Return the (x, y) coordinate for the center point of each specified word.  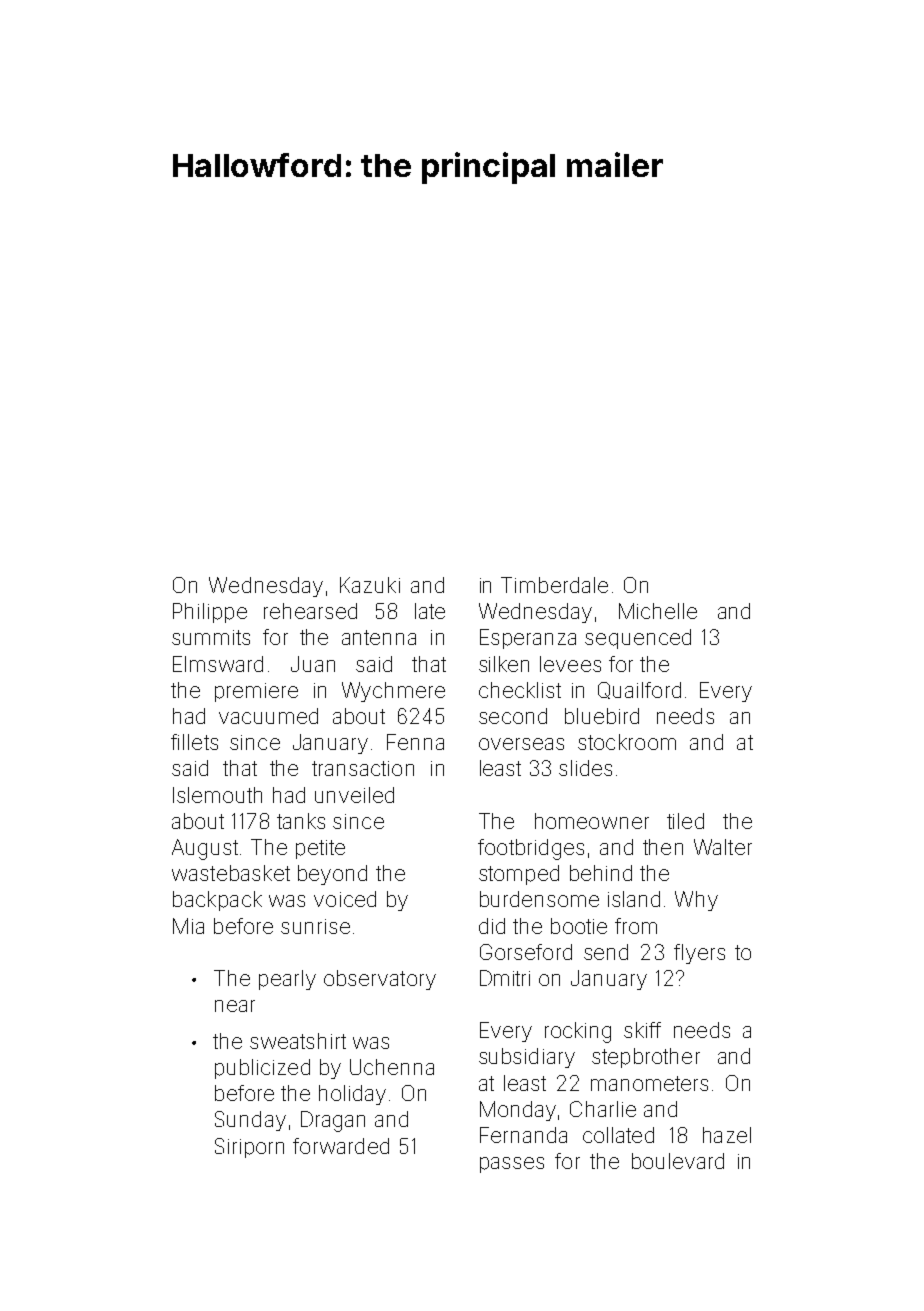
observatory (380, 980)
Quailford (639, 690)
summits (211, 637)
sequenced (638, 639)
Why (696, 901)
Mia (188, 926)
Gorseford (526, 952)
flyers (699, 954)
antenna (379, 637)
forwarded (341, 1146)
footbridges (531, 849)
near (235, 1006)
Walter (723, 847)
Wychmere (393, 692)
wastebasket (231, 873)
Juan (313, 664)
